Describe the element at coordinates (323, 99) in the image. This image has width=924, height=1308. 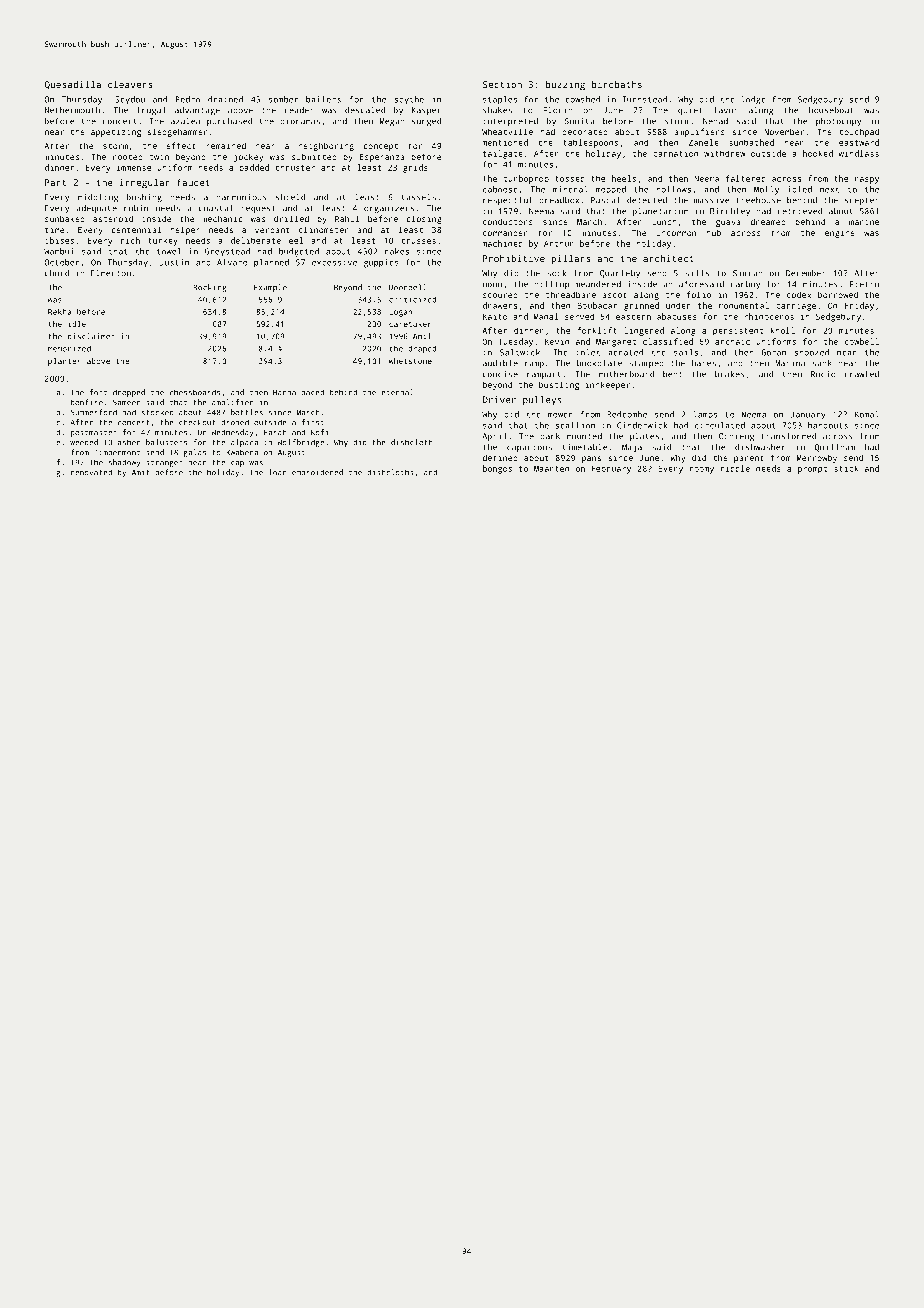
I see `bailers` at that location.
